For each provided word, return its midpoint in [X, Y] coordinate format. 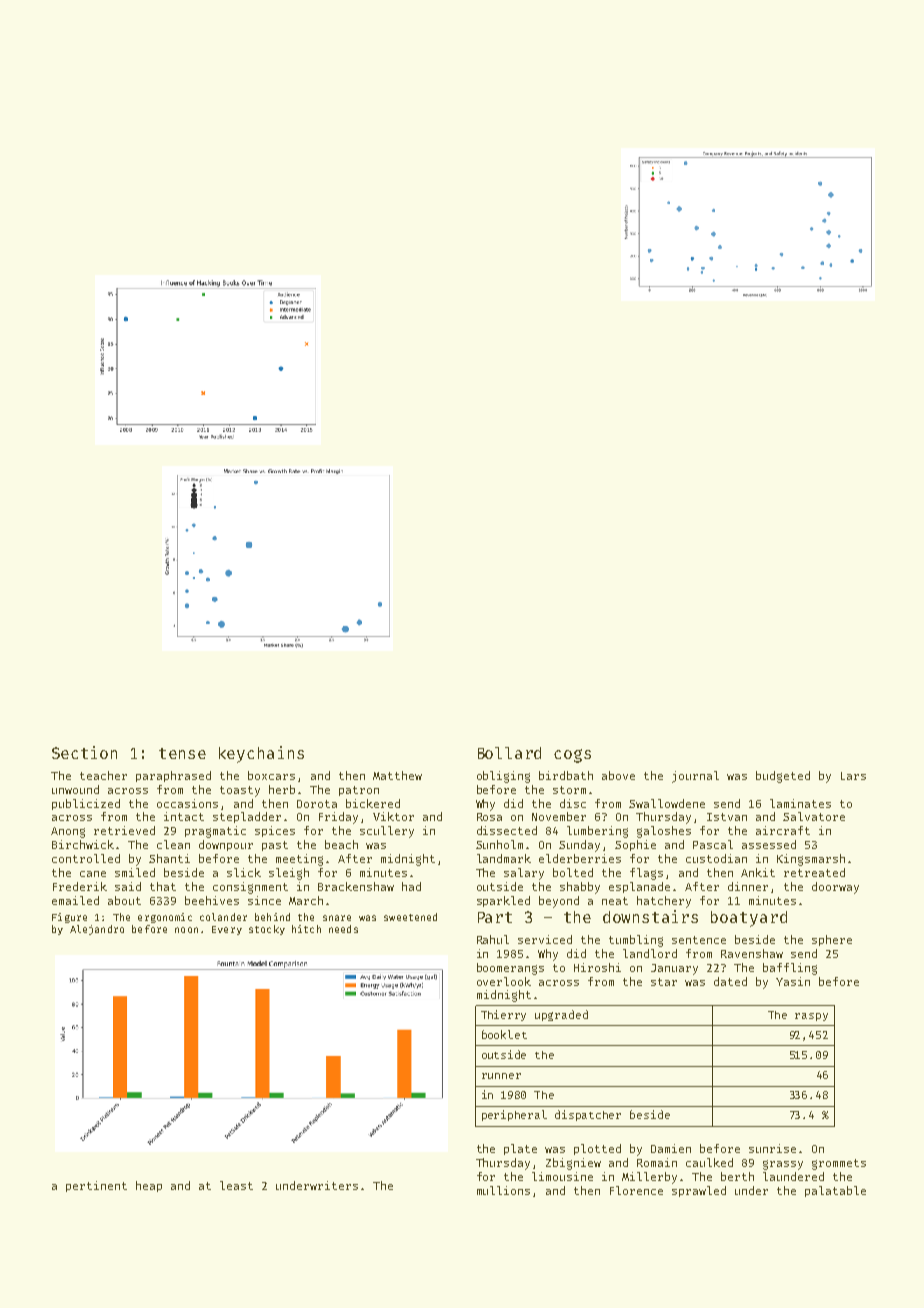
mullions [503, 1190]
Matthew [397, 775]
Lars [853, 776]
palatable [835, 1191]
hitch [306, 929]
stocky [267, 930]
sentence [699, 940]
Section [84, 752]
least [236, 1185]
